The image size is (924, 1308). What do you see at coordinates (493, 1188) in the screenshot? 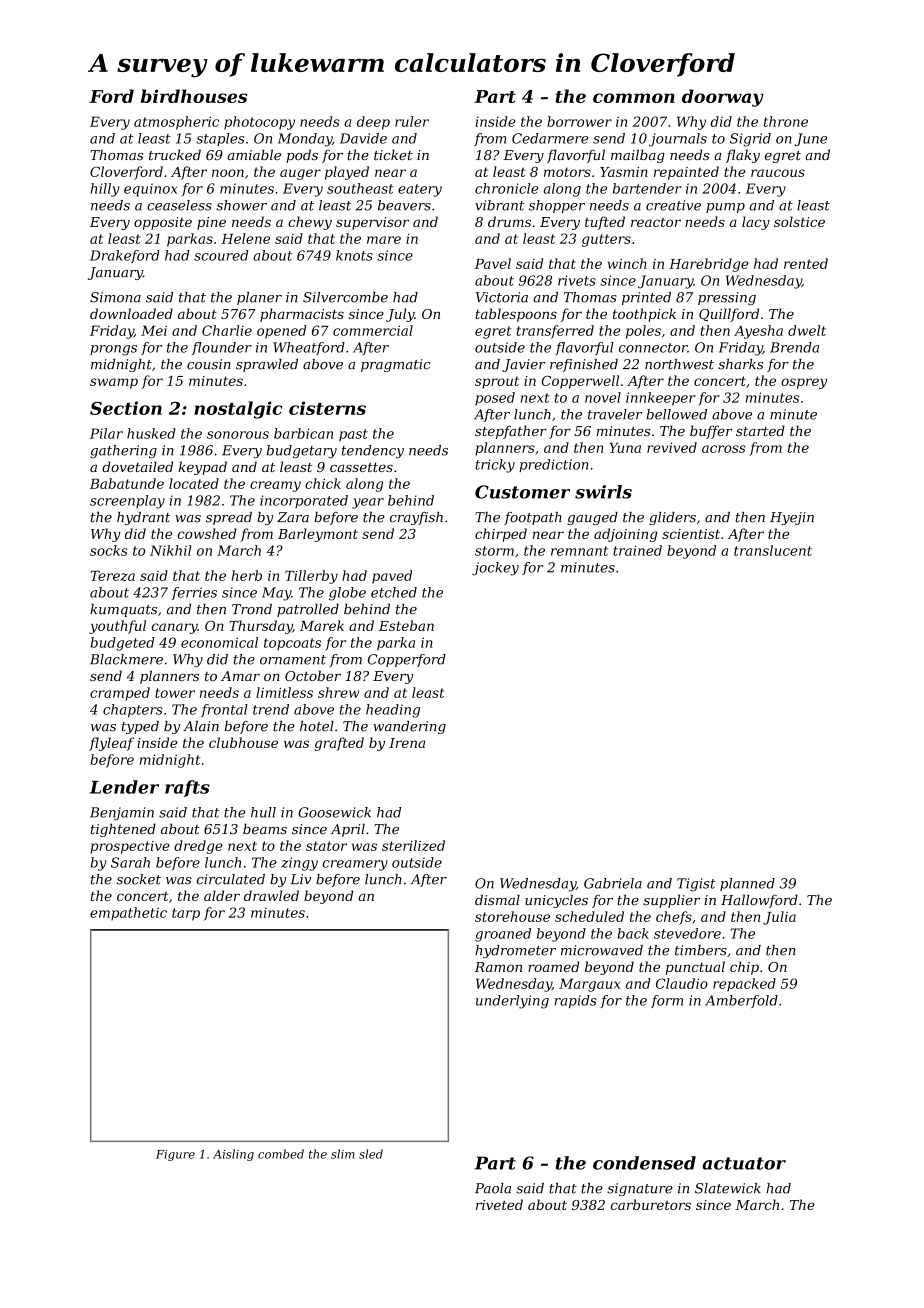
I see `Paola` at bounding box center [493, 1188].
